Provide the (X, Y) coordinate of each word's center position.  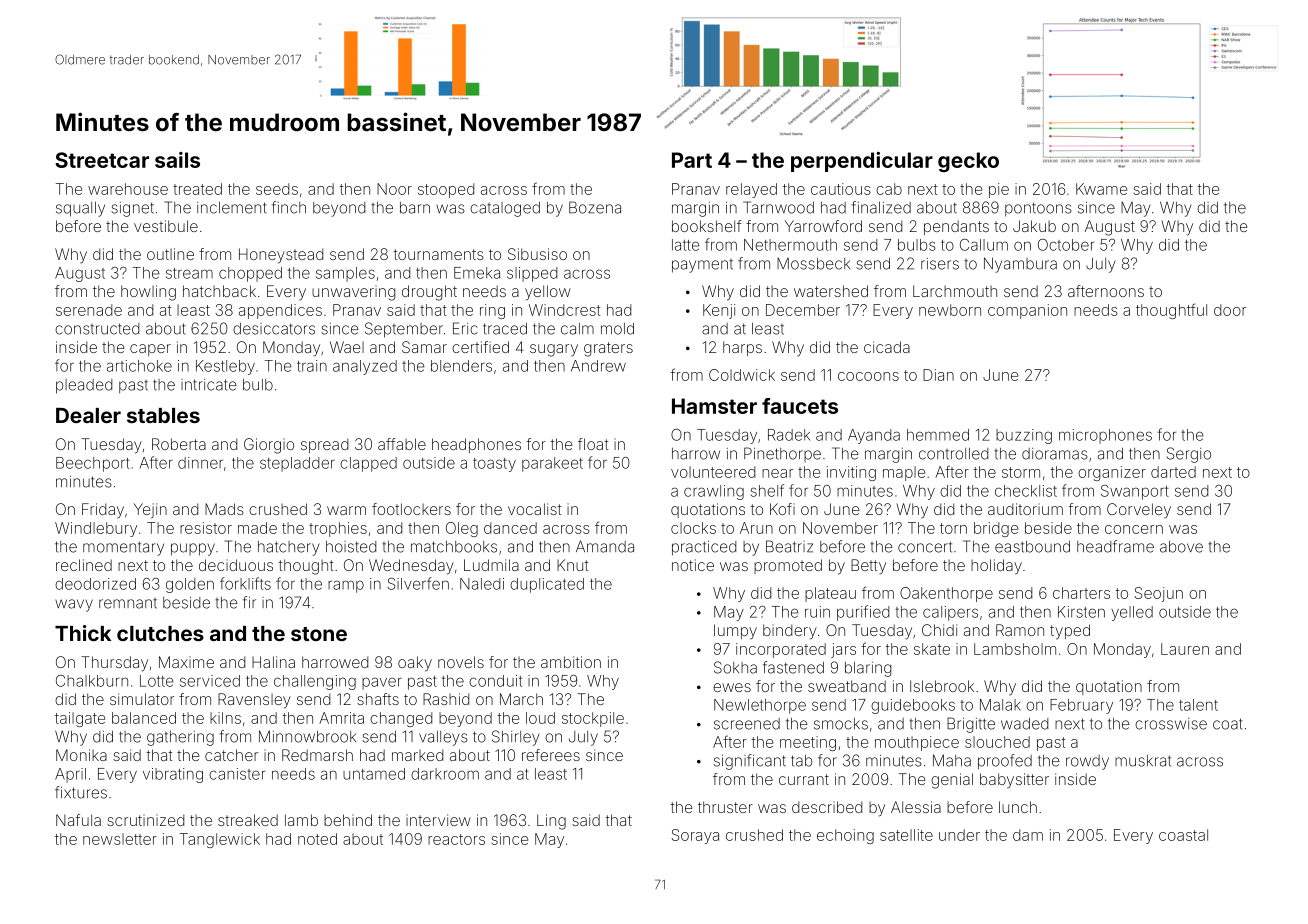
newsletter (120, 839)
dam (1028, 835)
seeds (277, 189)
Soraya (695, 836)
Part (692, 160)
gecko (968, 162)
